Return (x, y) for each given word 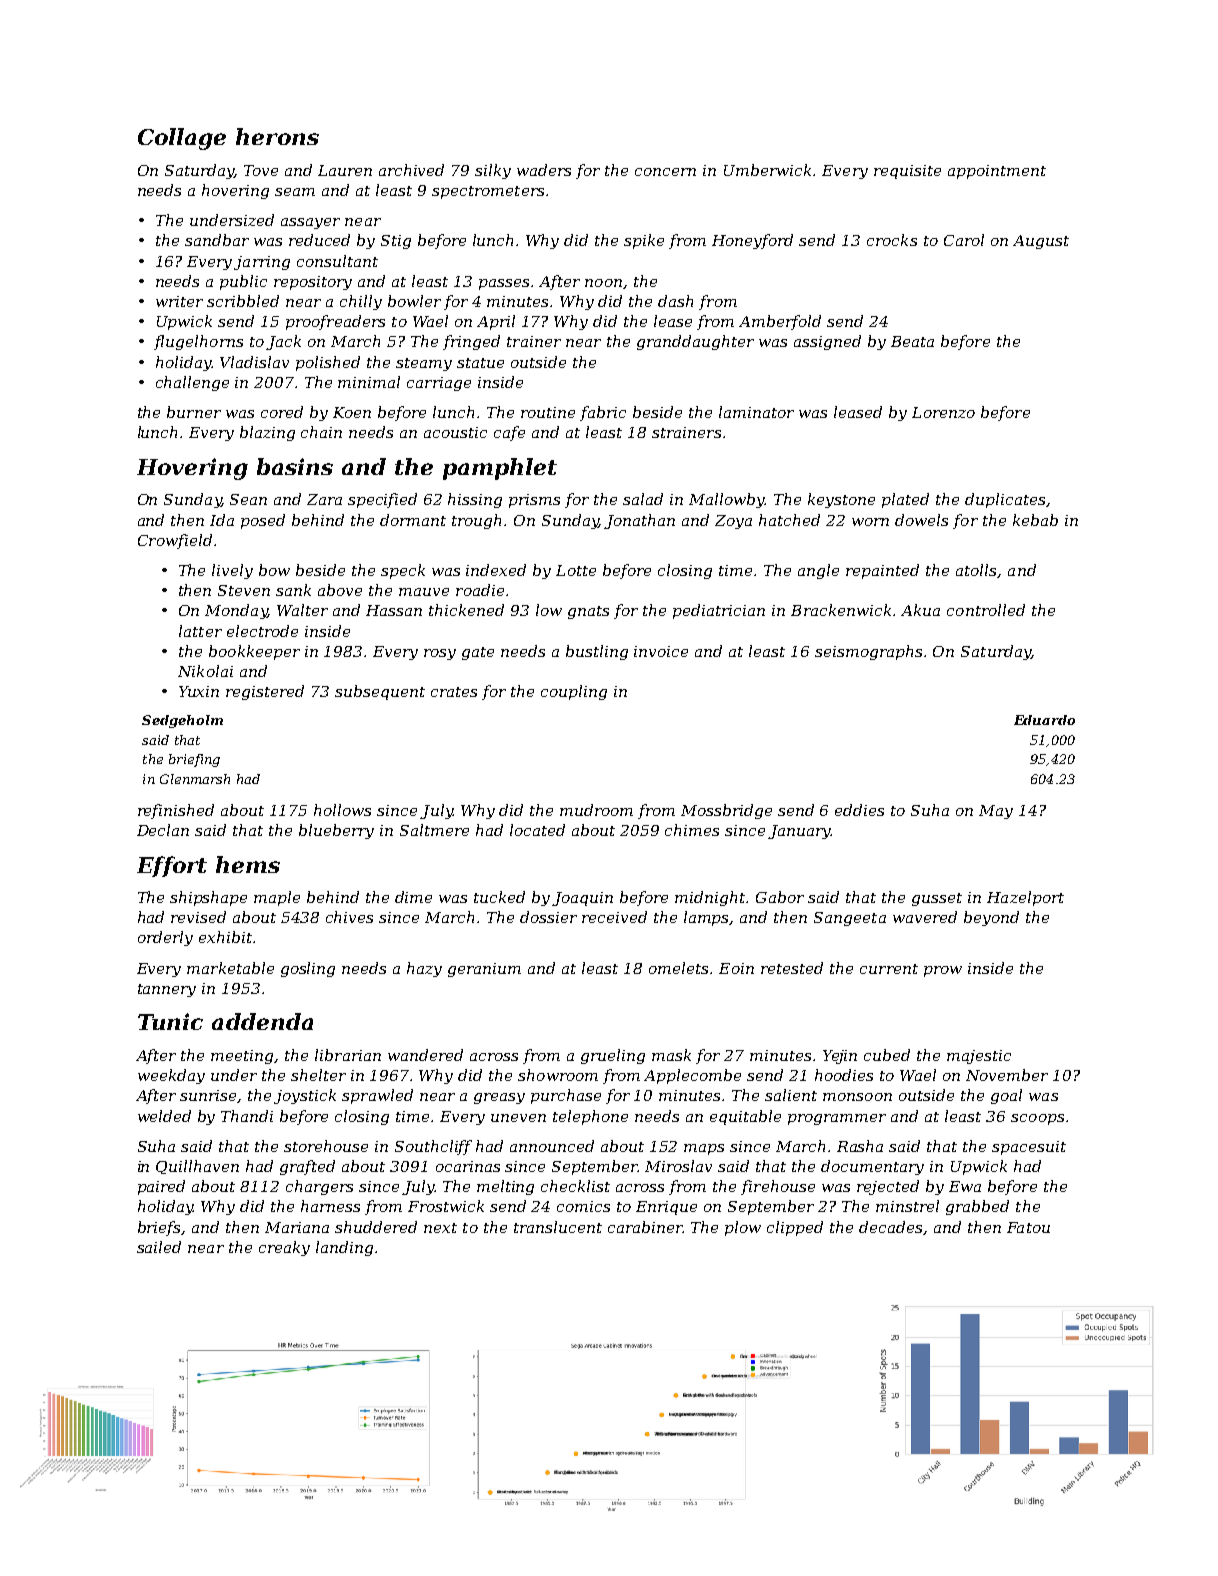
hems (248, 864)
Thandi (247, 1116)
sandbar (217, 240)
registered (265, 692)
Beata (912, 341)
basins (295, 466)
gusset (937, 899)
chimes (692, 830)
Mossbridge (726, 811)
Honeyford (752, 241)
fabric (603, 413)
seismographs (868, 652)
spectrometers (488, 192)
